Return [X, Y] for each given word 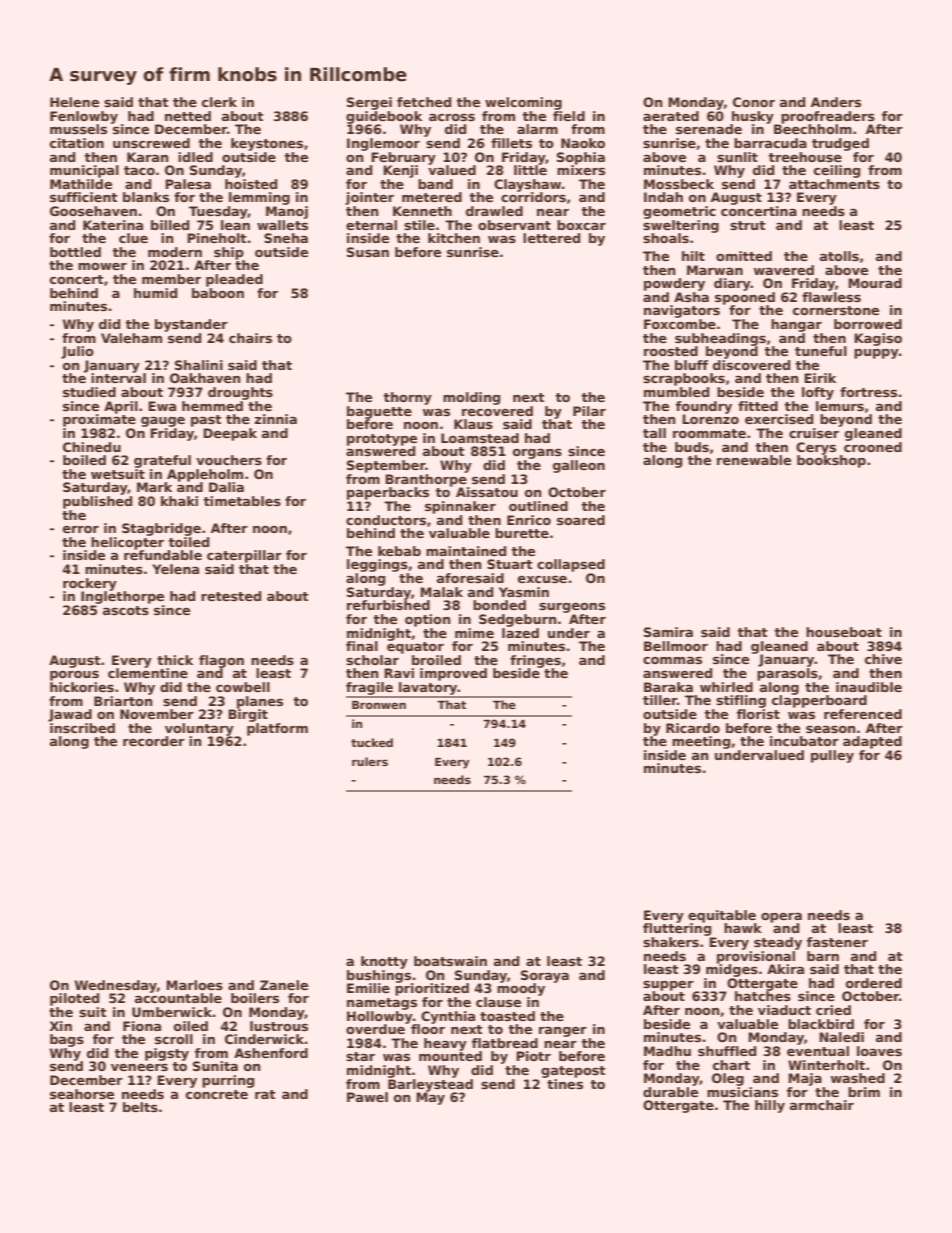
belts [140, 1107]
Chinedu [92, 447]
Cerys [816, 448]
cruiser [814, 433]
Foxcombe [680, 324]
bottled [75, 252]
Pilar [589, 411]
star [360, 1056]
